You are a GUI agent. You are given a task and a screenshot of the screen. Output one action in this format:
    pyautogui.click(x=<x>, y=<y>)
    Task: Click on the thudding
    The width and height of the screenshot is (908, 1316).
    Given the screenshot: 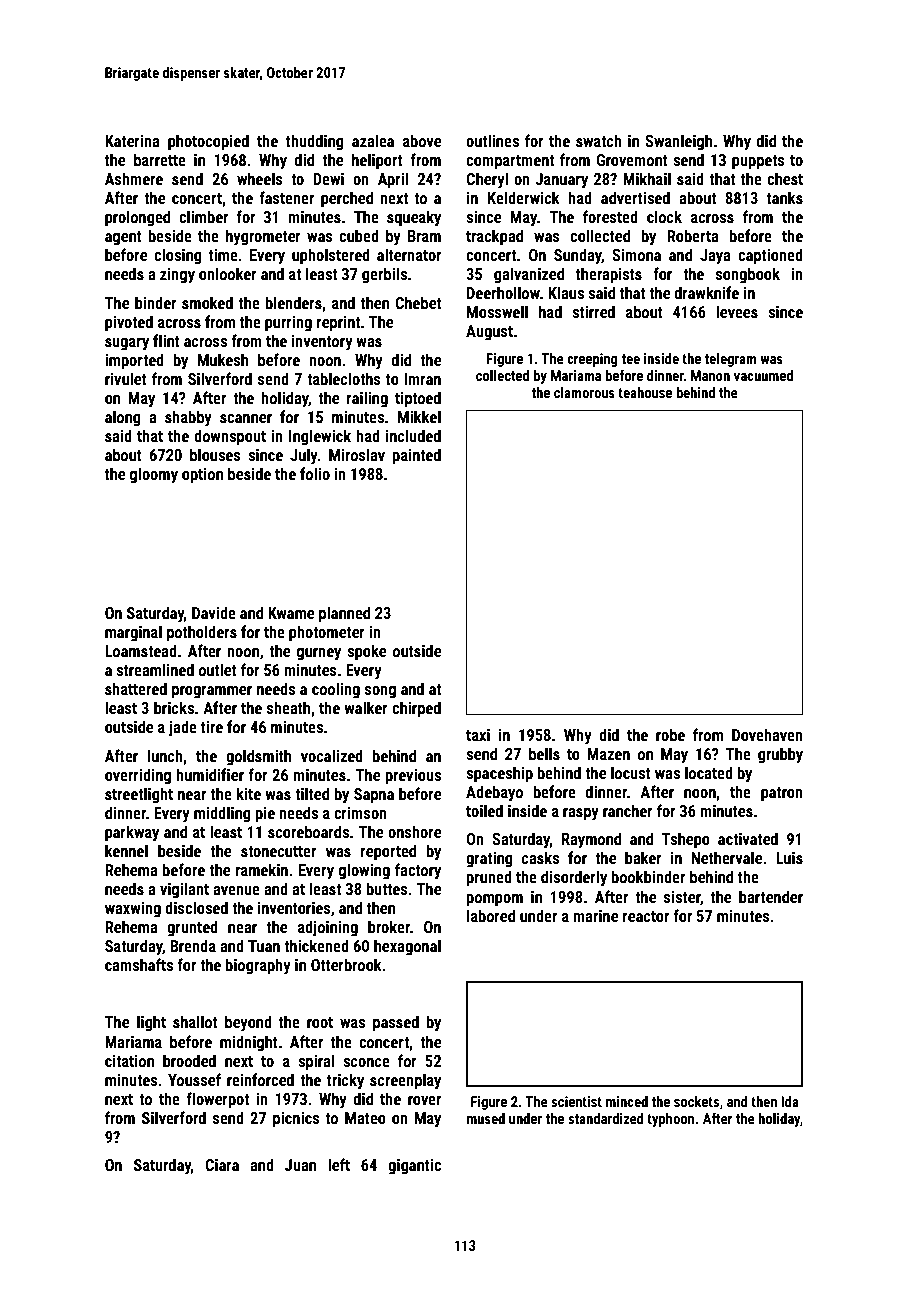 What is the action you would take?
    pyautogui.click(x=314, y=142)
